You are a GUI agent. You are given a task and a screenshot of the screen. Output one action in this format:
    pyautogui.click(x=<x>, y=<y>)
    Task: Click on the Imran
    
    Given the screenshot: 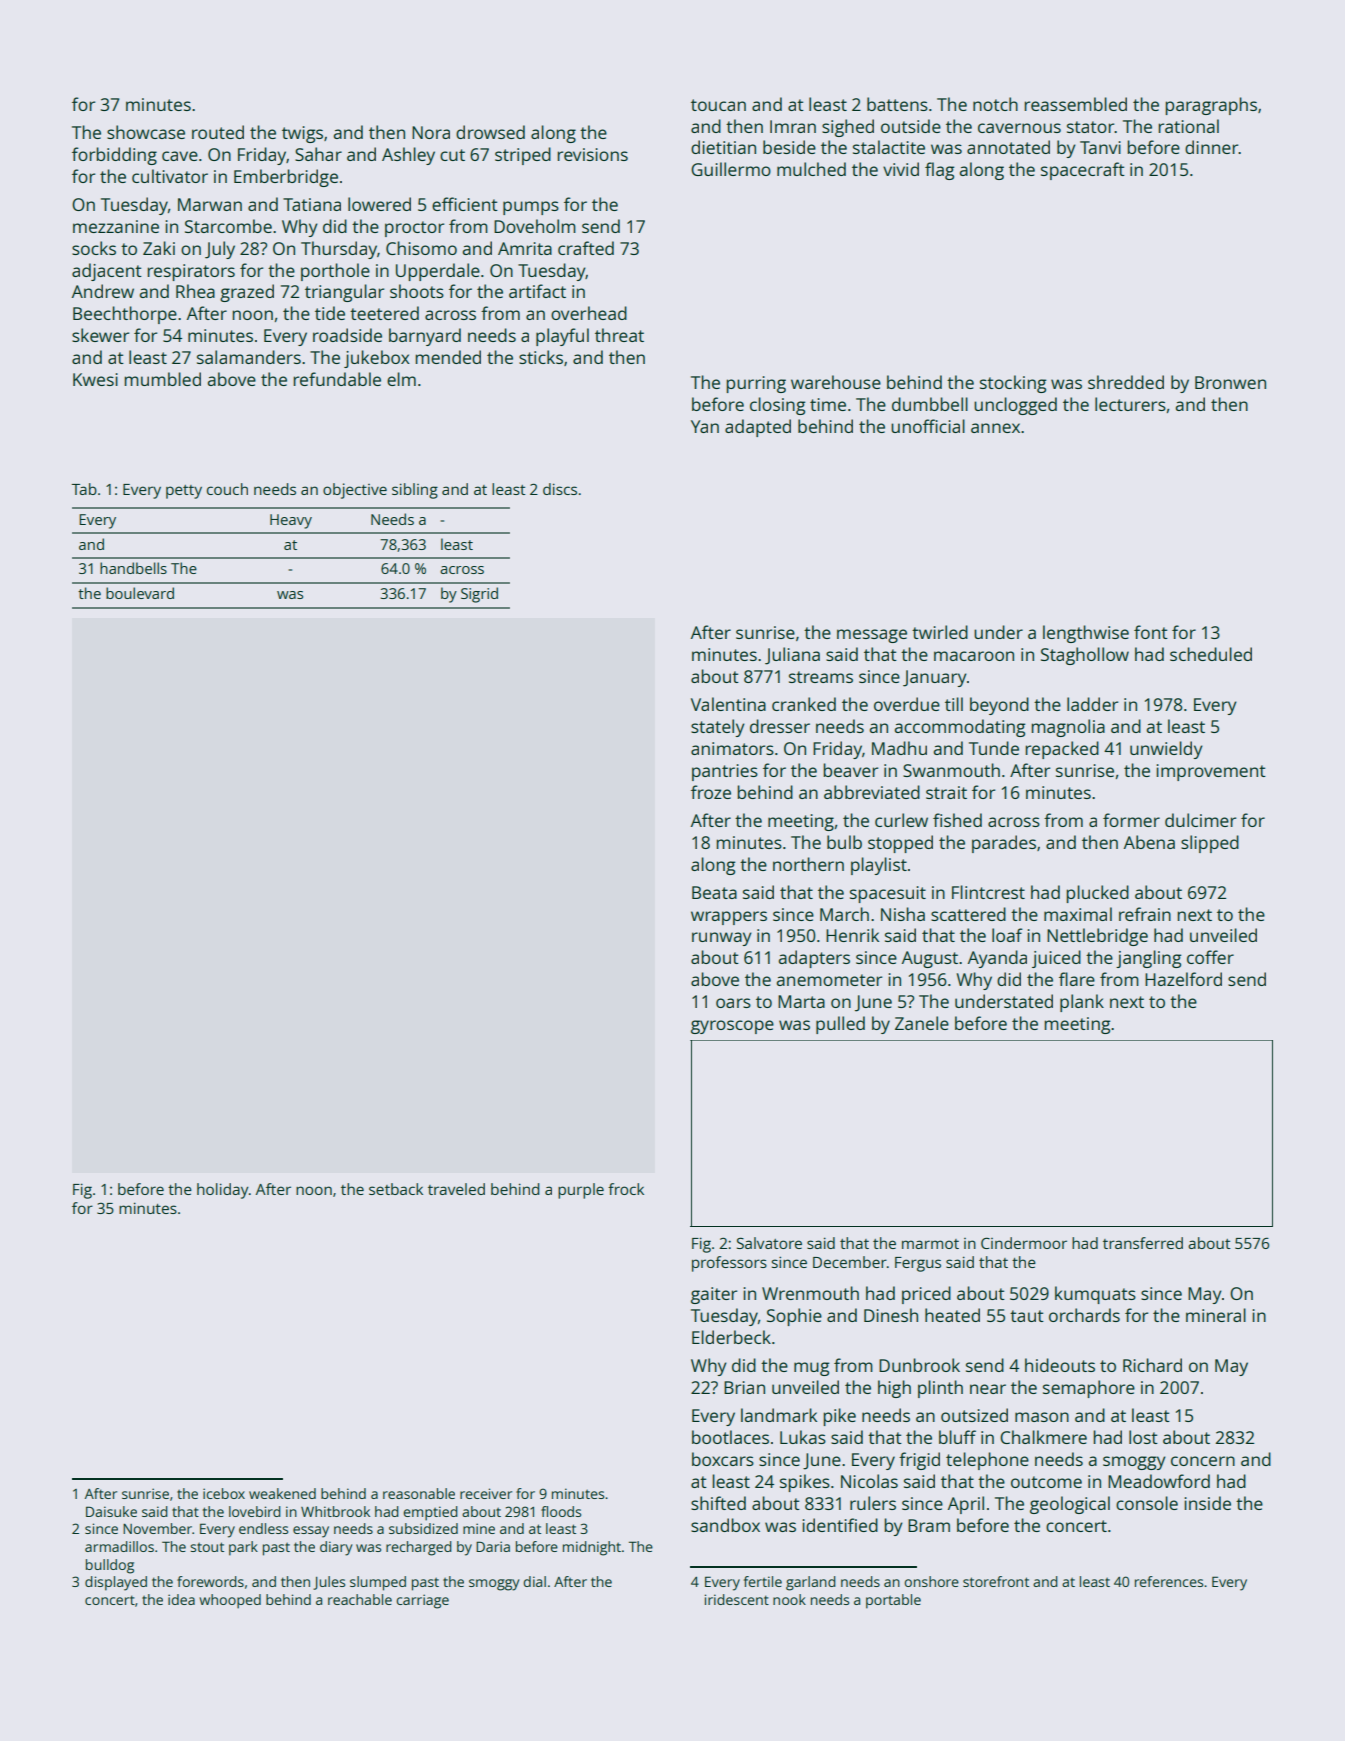 What is the action you would take?
    pyautogui.click(x=793, y=126)
